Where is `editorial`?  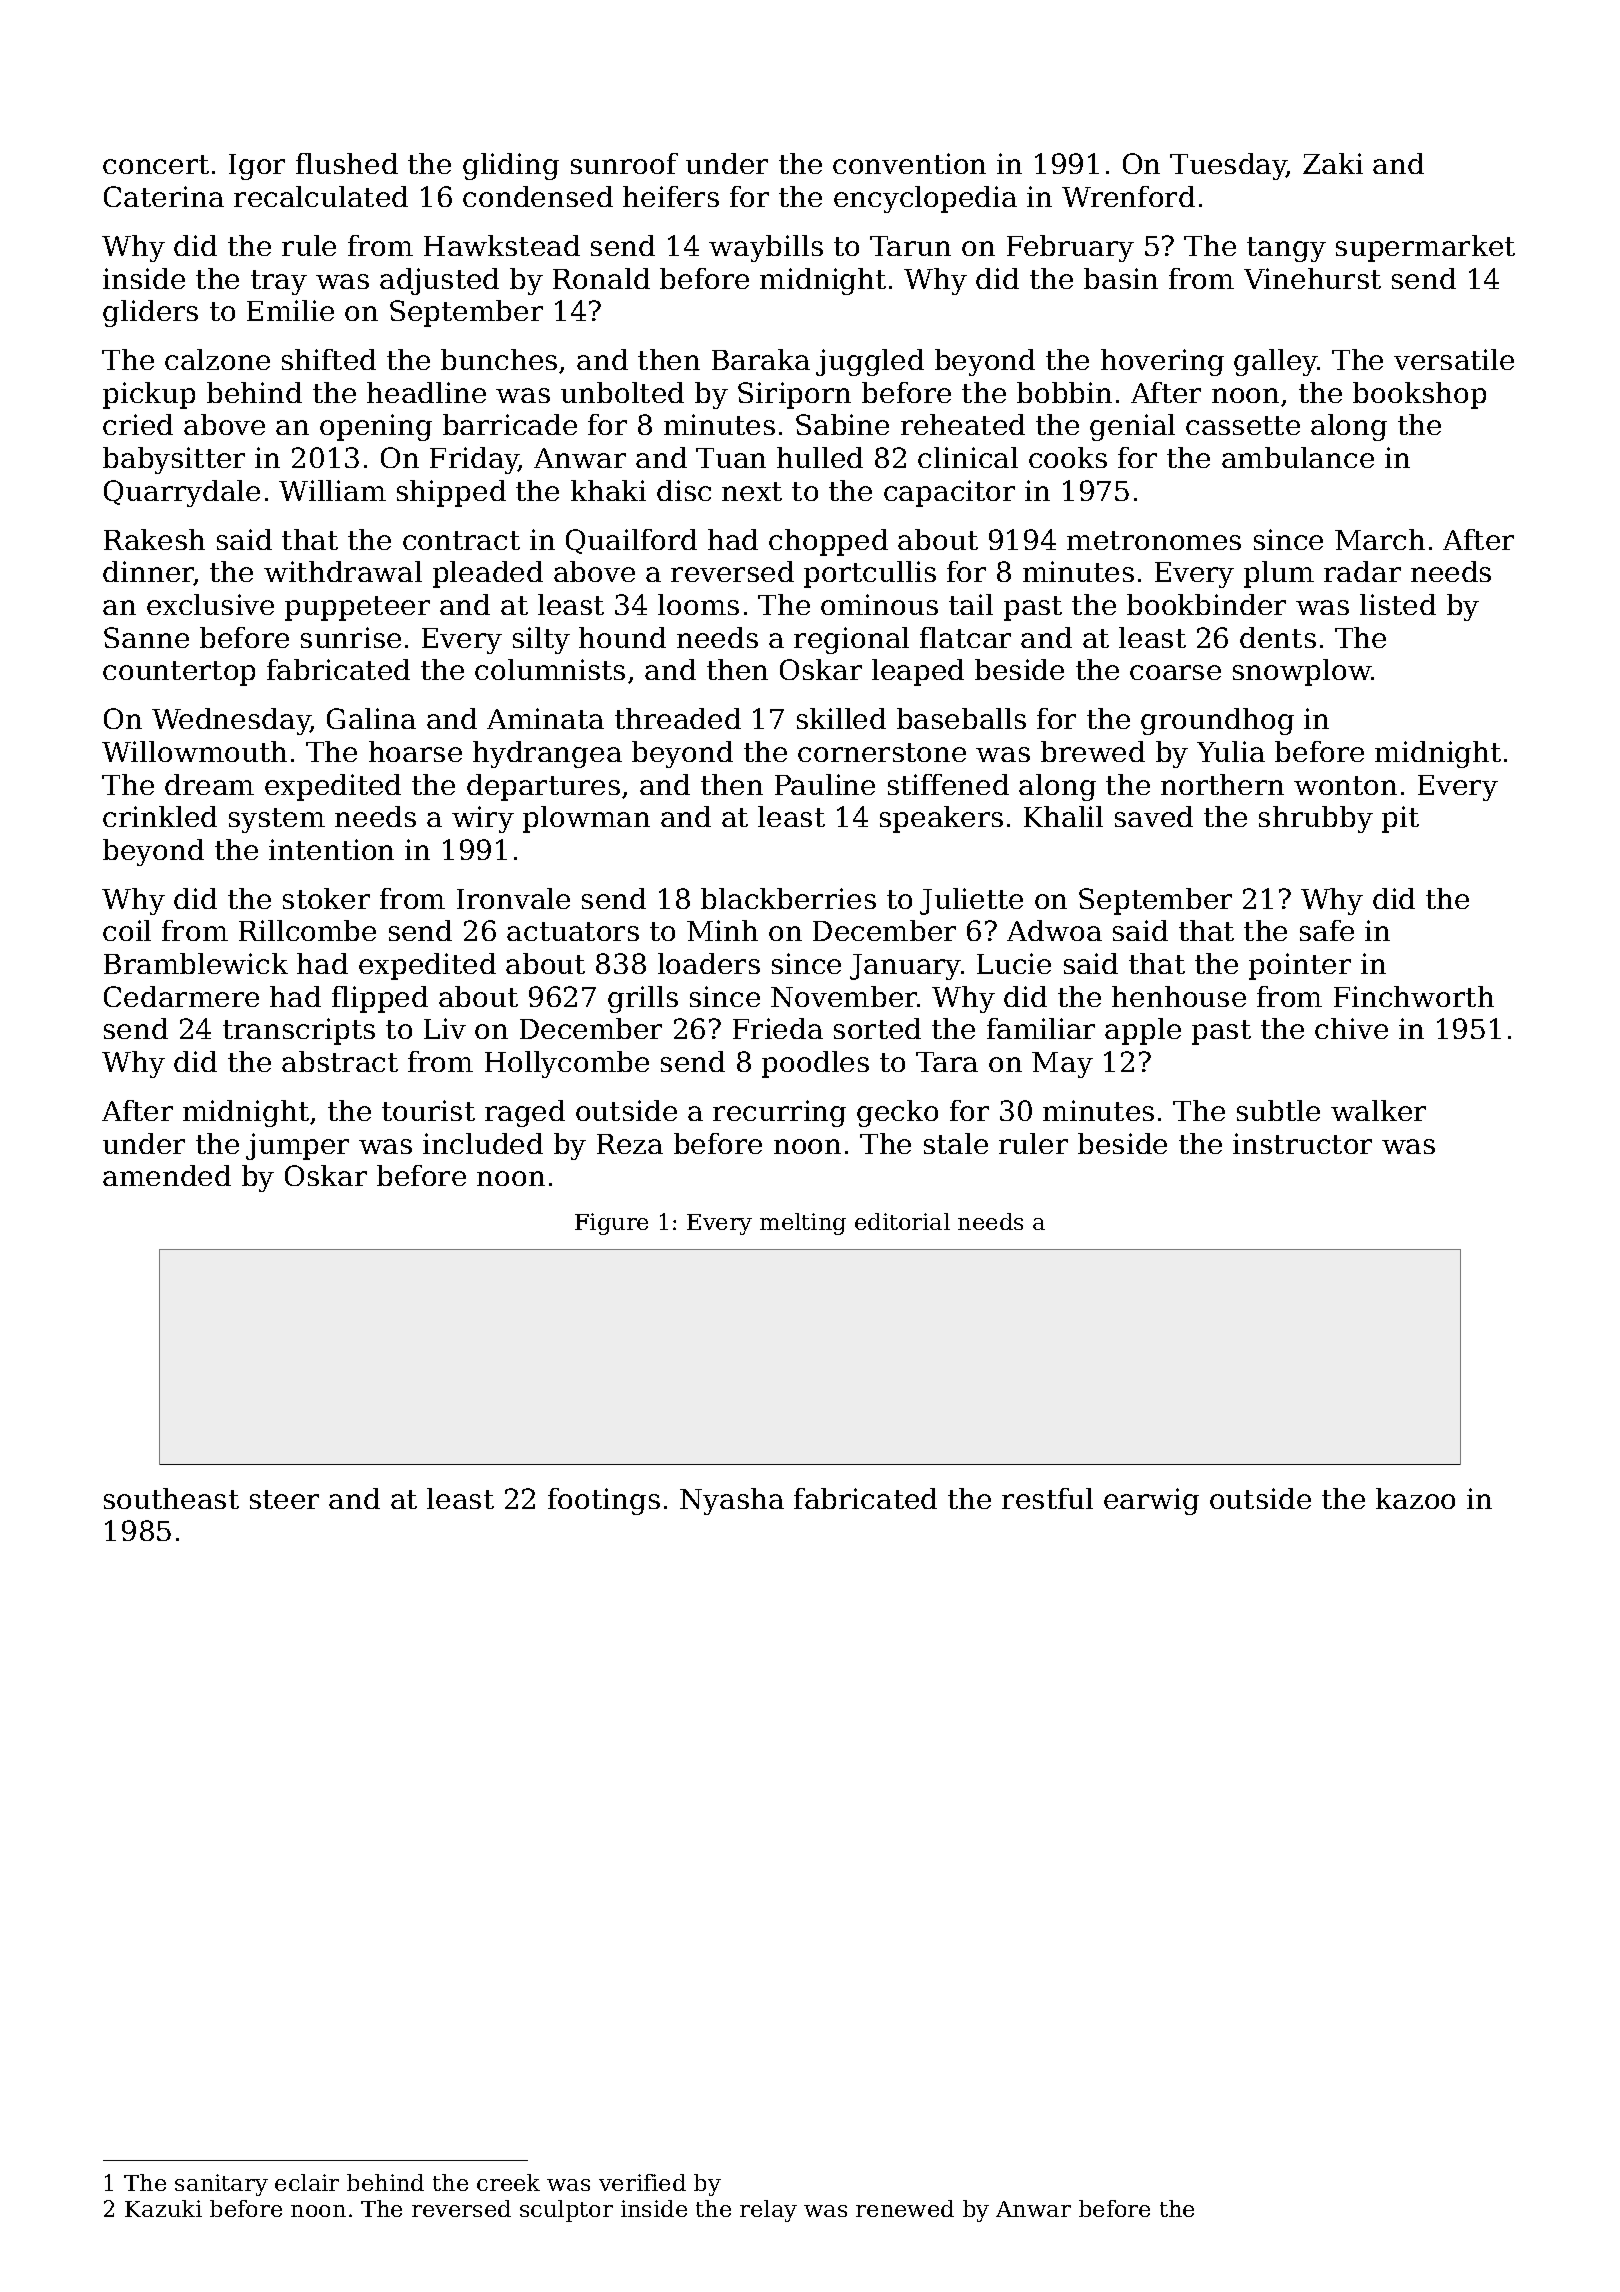
editorial is located at coordinates (902, 1221).
